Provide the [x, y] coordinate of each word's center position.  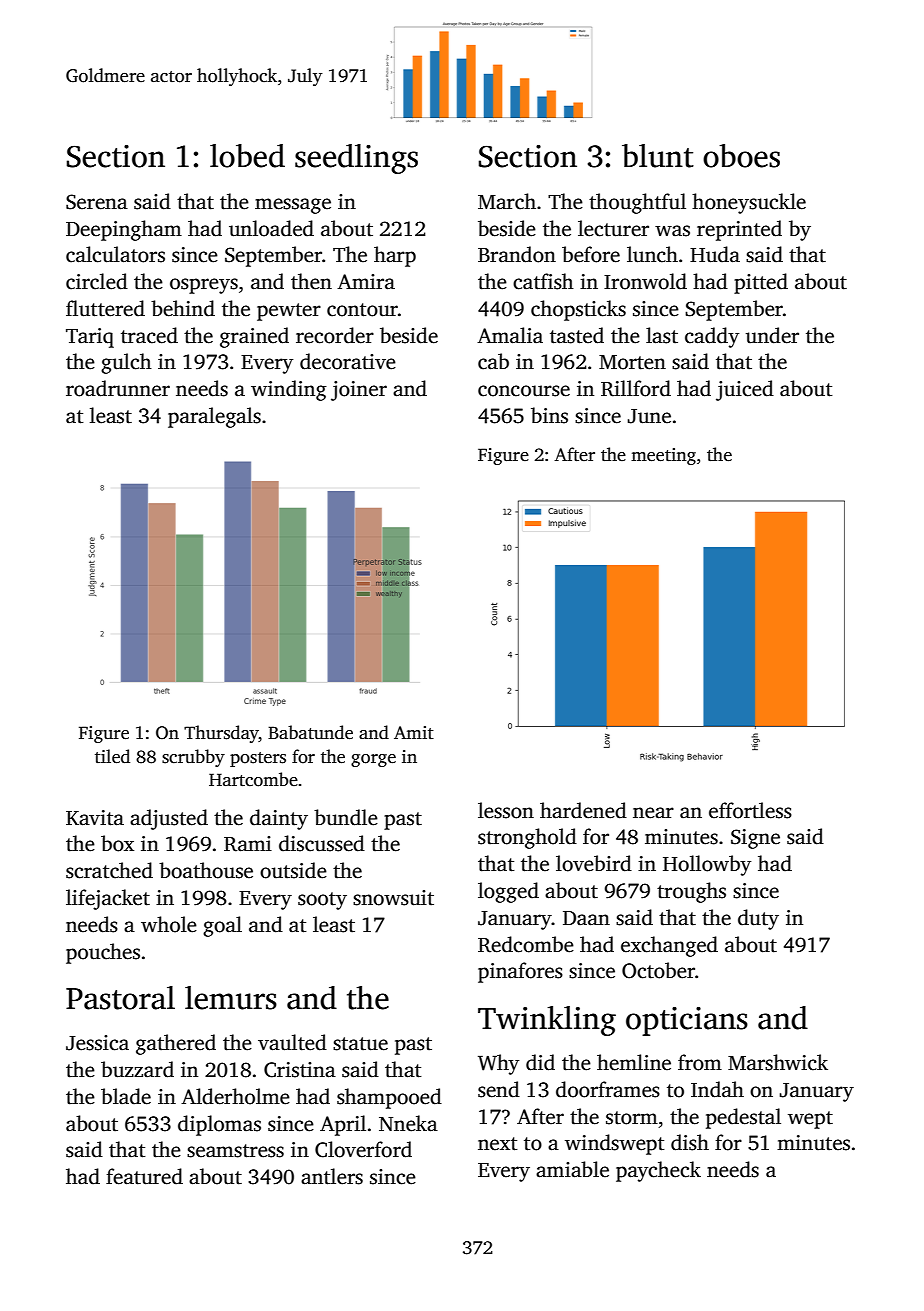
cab [493, 361]
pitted [761, 283]
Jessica [97, 1043]
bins [549, 415]
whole [169, 924]
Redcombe [526, 944]
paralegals [214, 417]
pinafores [520, 972]
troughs [691, 892]
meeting [663, 456]
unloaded [271, 228]
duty [758, 919]
